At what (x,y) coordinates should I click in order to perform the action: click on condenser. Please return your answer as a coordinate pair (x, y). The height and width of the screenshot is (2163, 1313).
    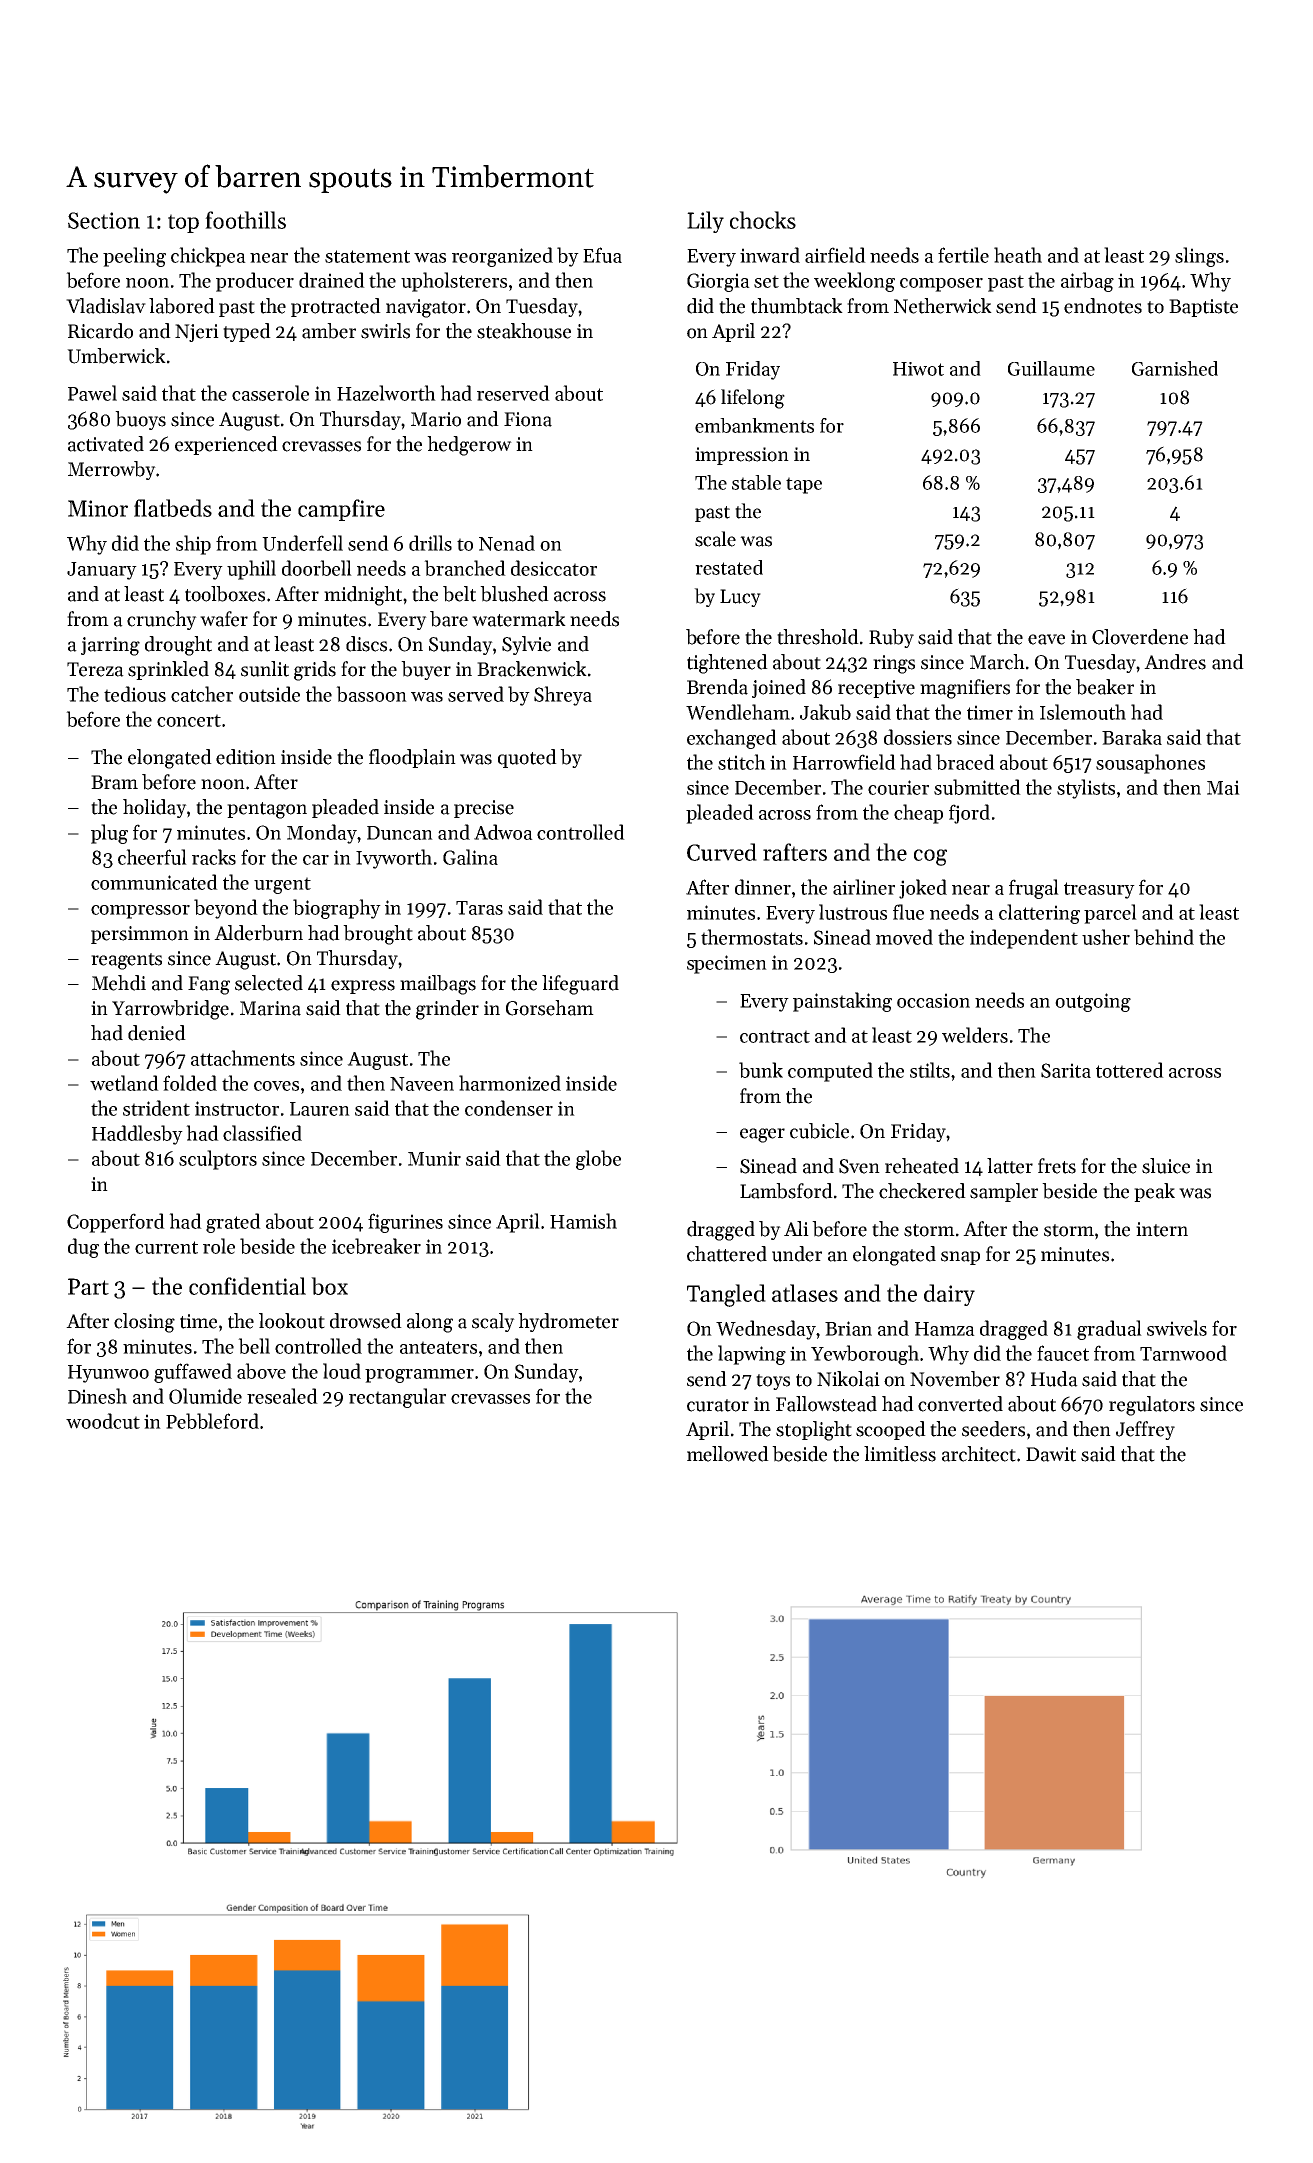
    Looking at the image, I should click on (509, 1108).
